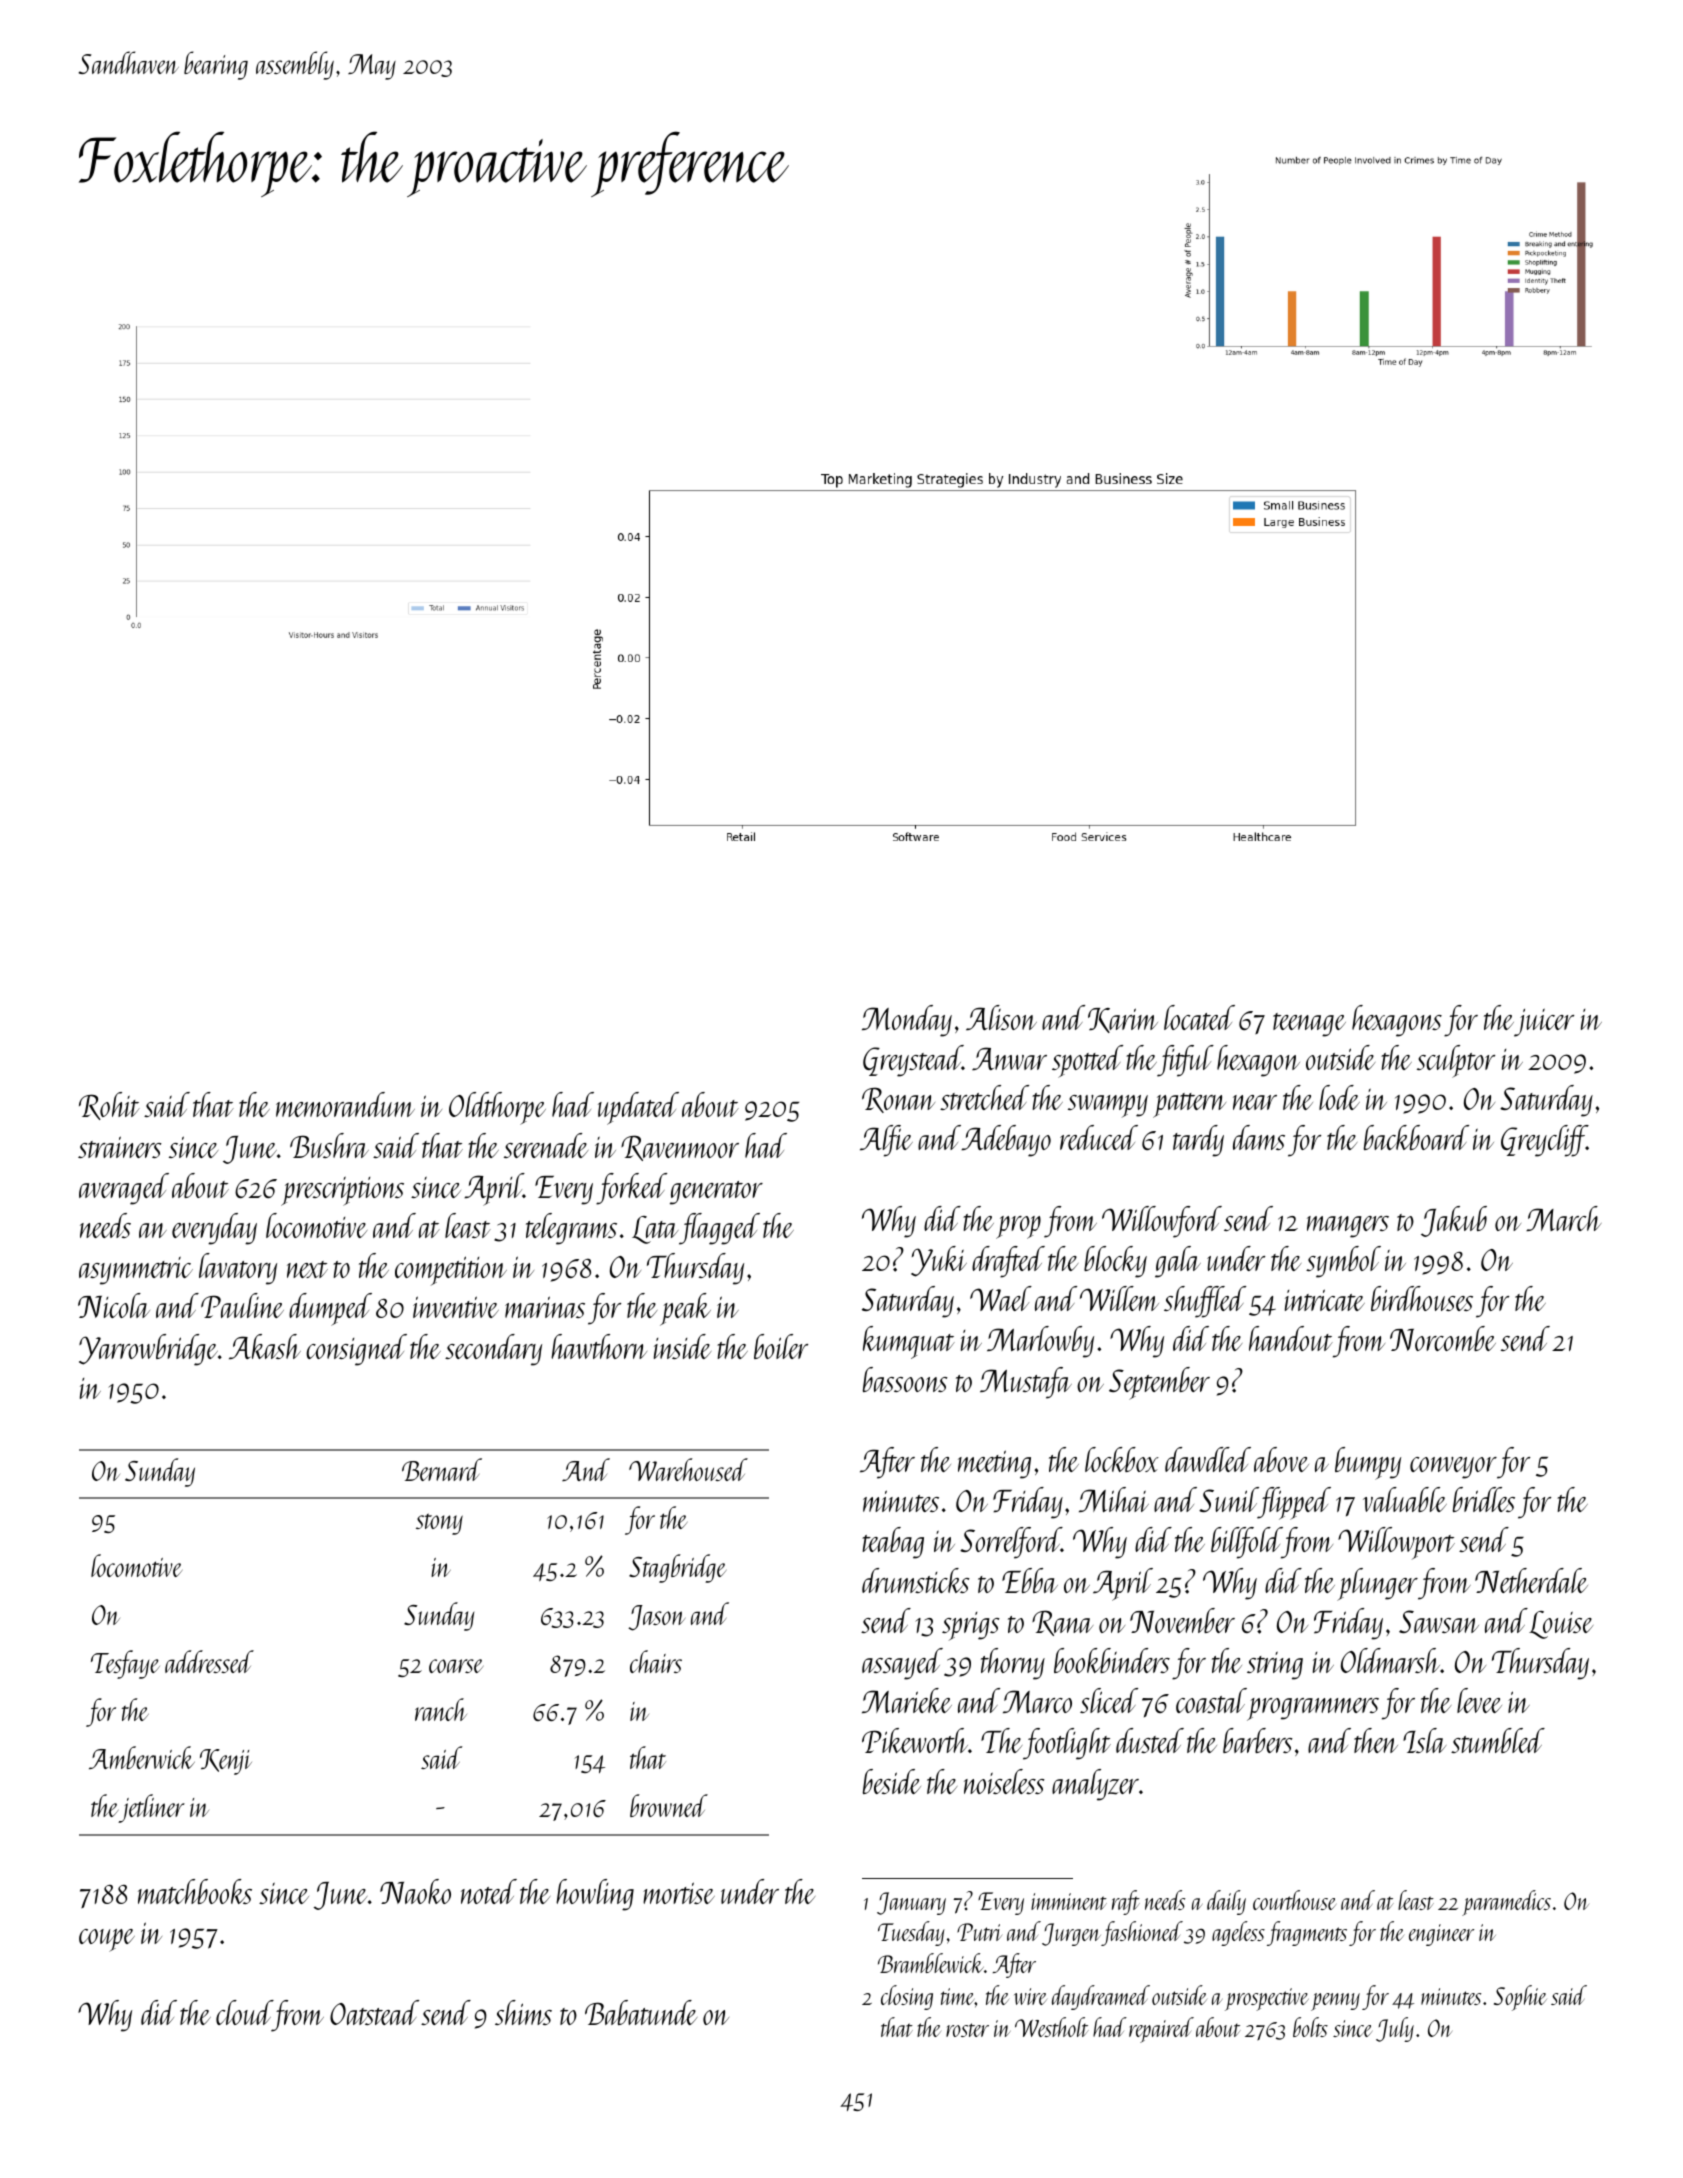  Describe the element at coordinates (677, 1568) in the document. I see `Stagbridge` at that location.
